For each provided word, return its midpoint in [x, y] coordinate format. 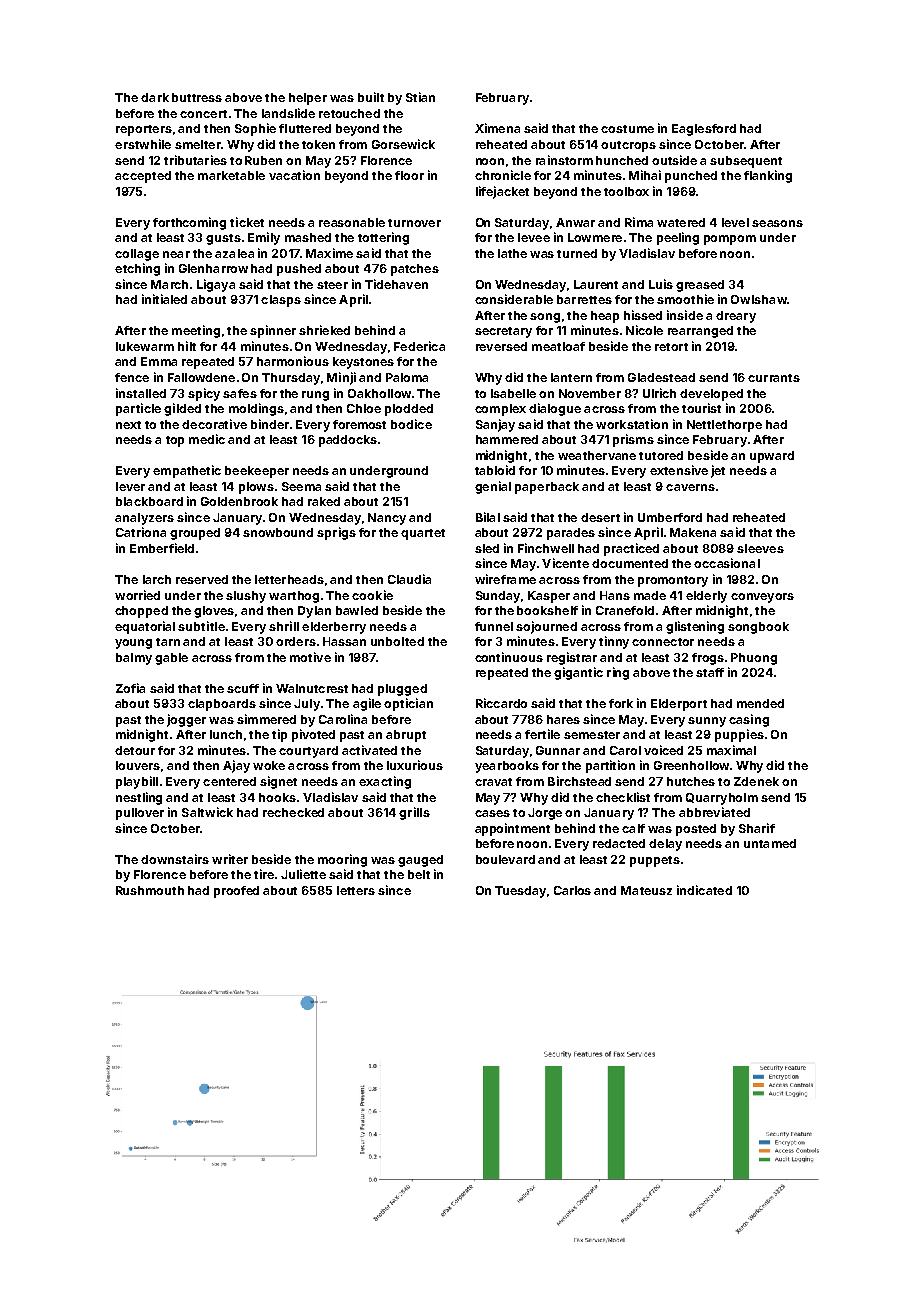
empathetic [187, 471]
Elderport [679, 705]
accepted [143, 177]
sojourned [546, 627]
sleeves [760, 548]
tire [264, 874]
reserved [202, 579]
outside [674, 160]
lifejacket [502, 192]
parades [571, 534]
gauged [420, 861]
